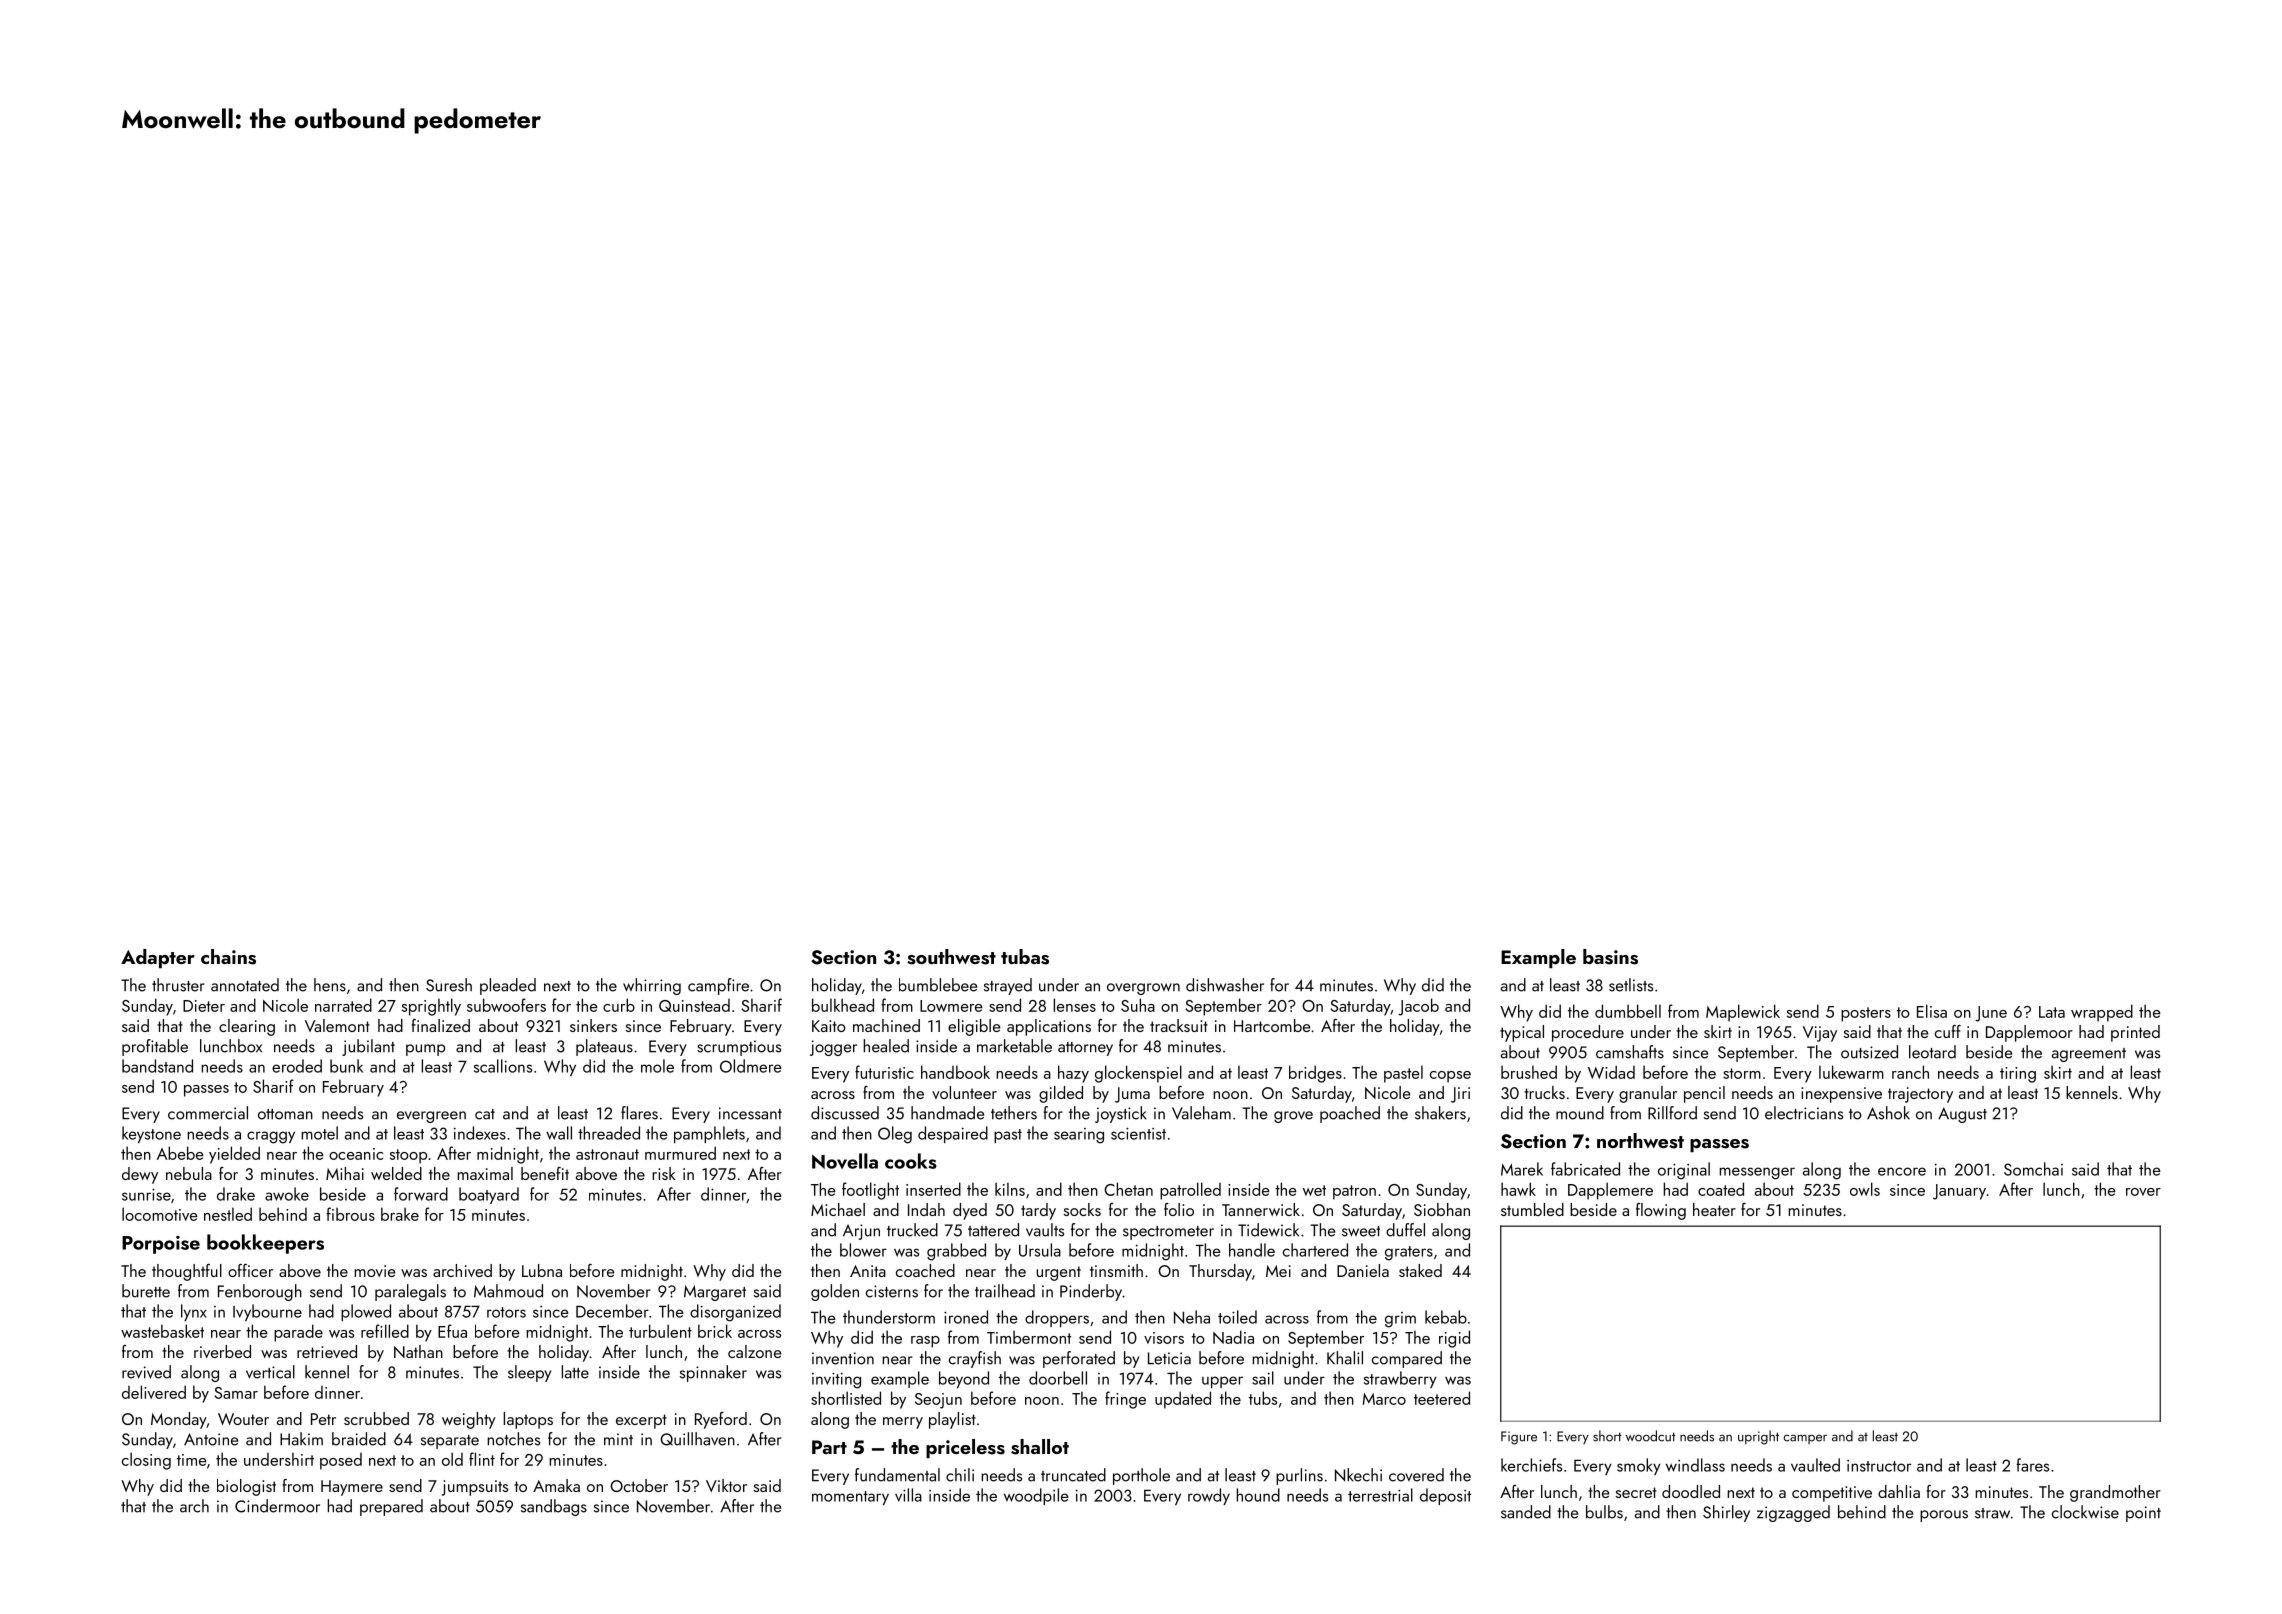 This screenshot has width=2282, height=1614. Describe the element at coordinates (1661, 1211) in the screenshot. I see `flowing` at that location.
